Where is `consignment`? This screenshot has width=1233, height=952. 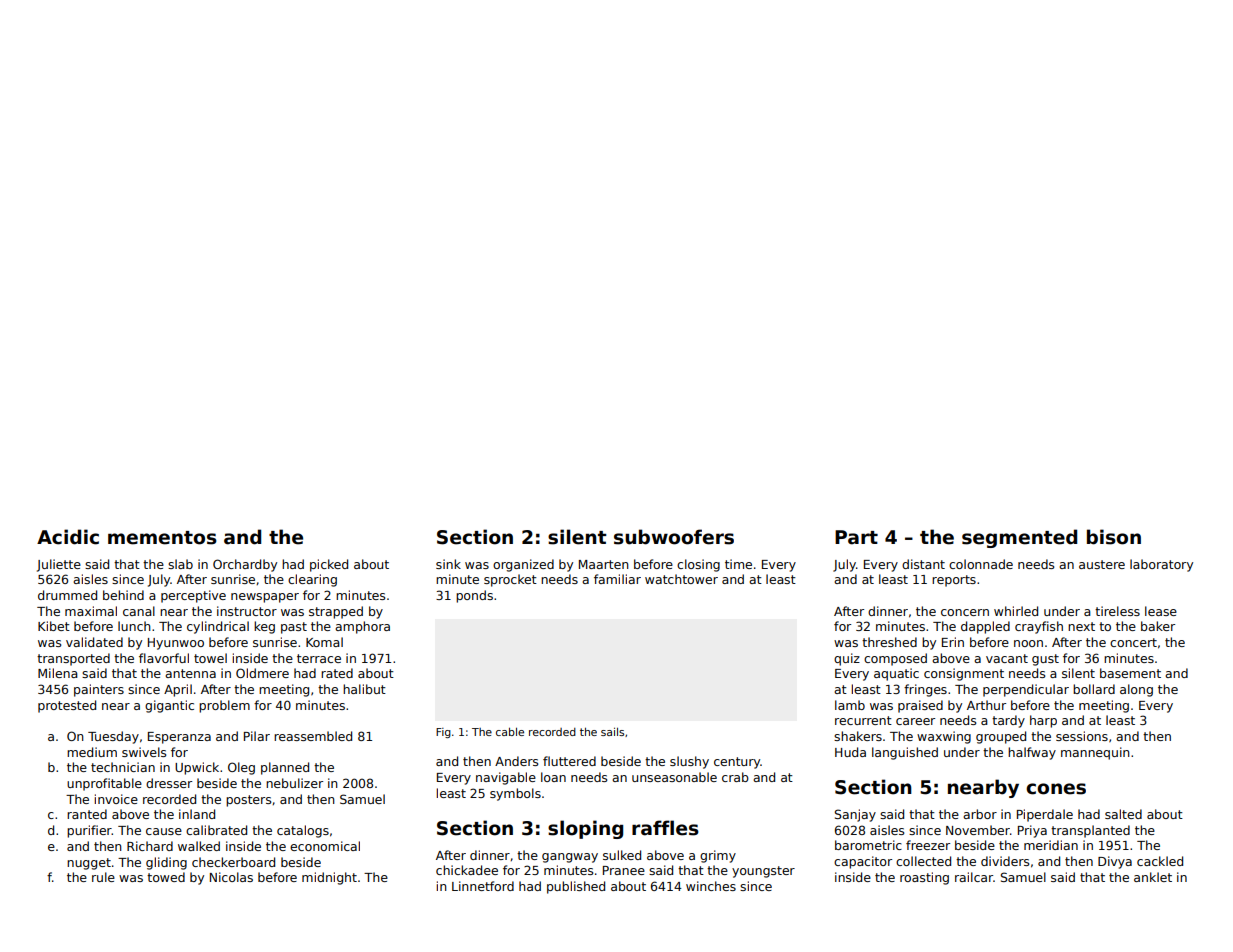 consignment is located at coordinates (964, 674).
